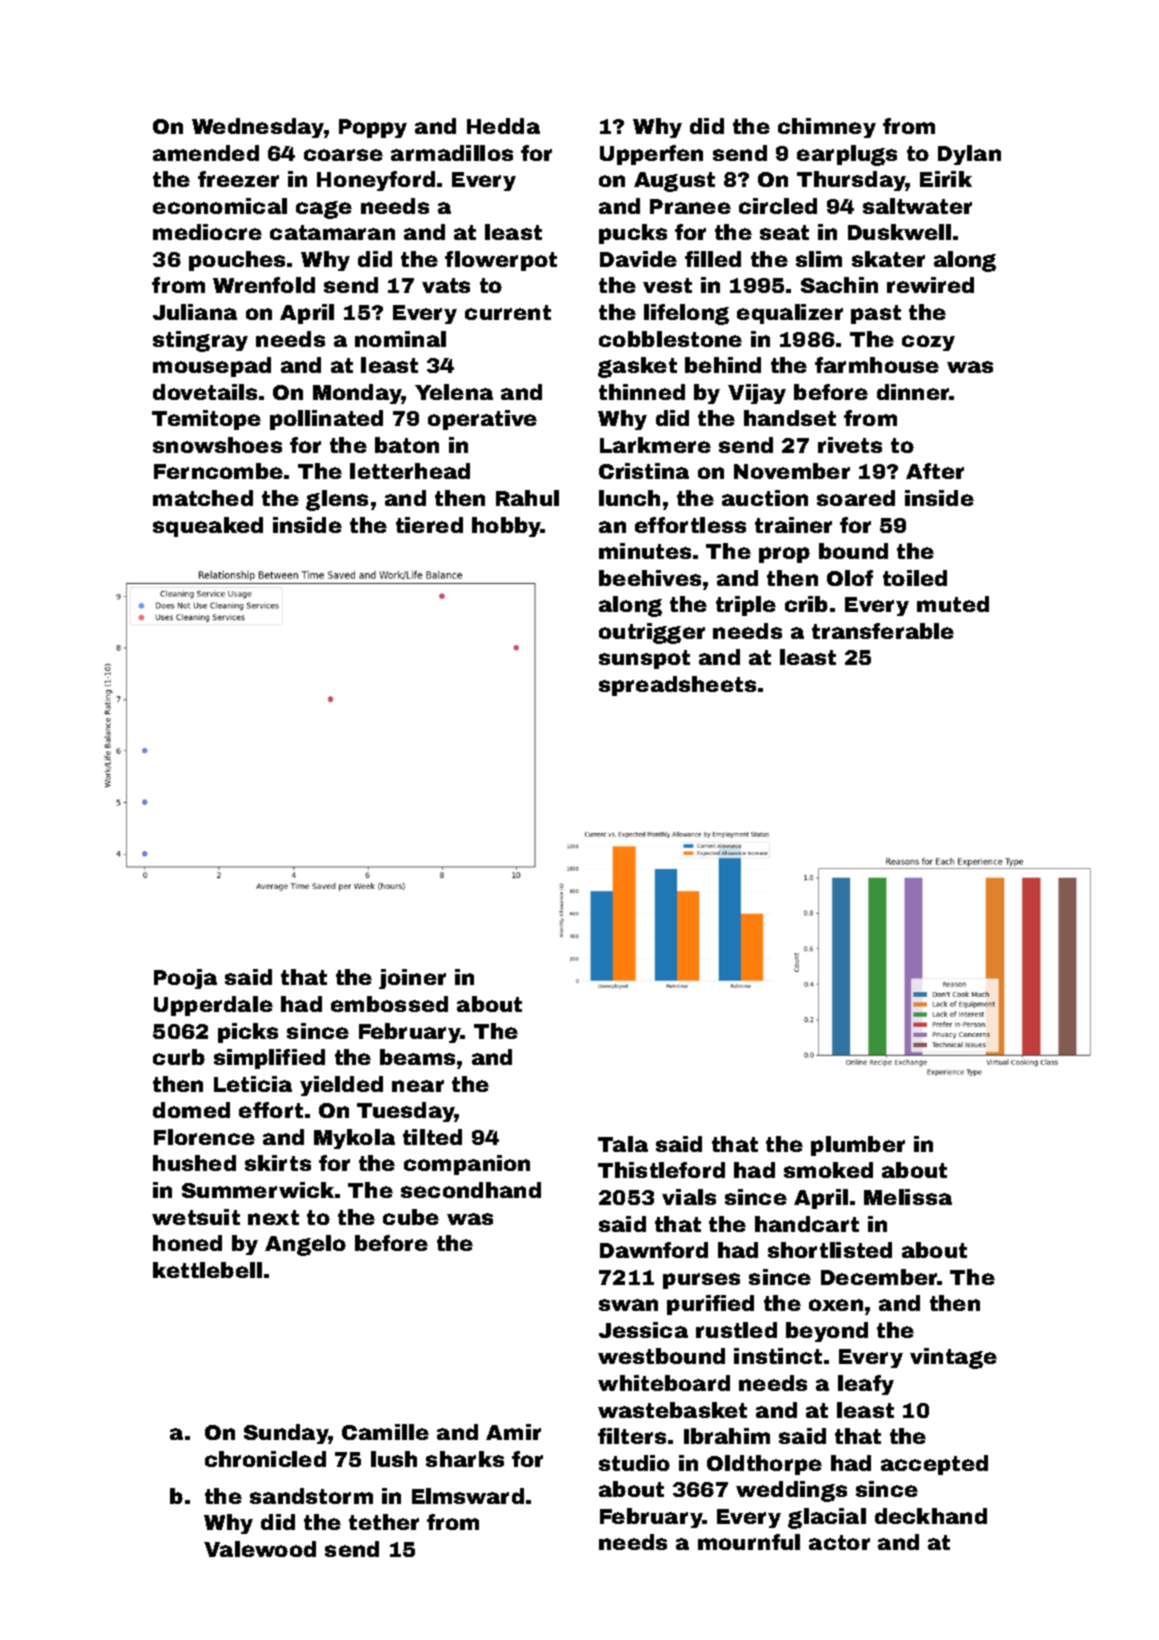 This page has width=1159, height=1640. Describe the element at coordinates (206, 153) in the page. I see `amended` at that location.
